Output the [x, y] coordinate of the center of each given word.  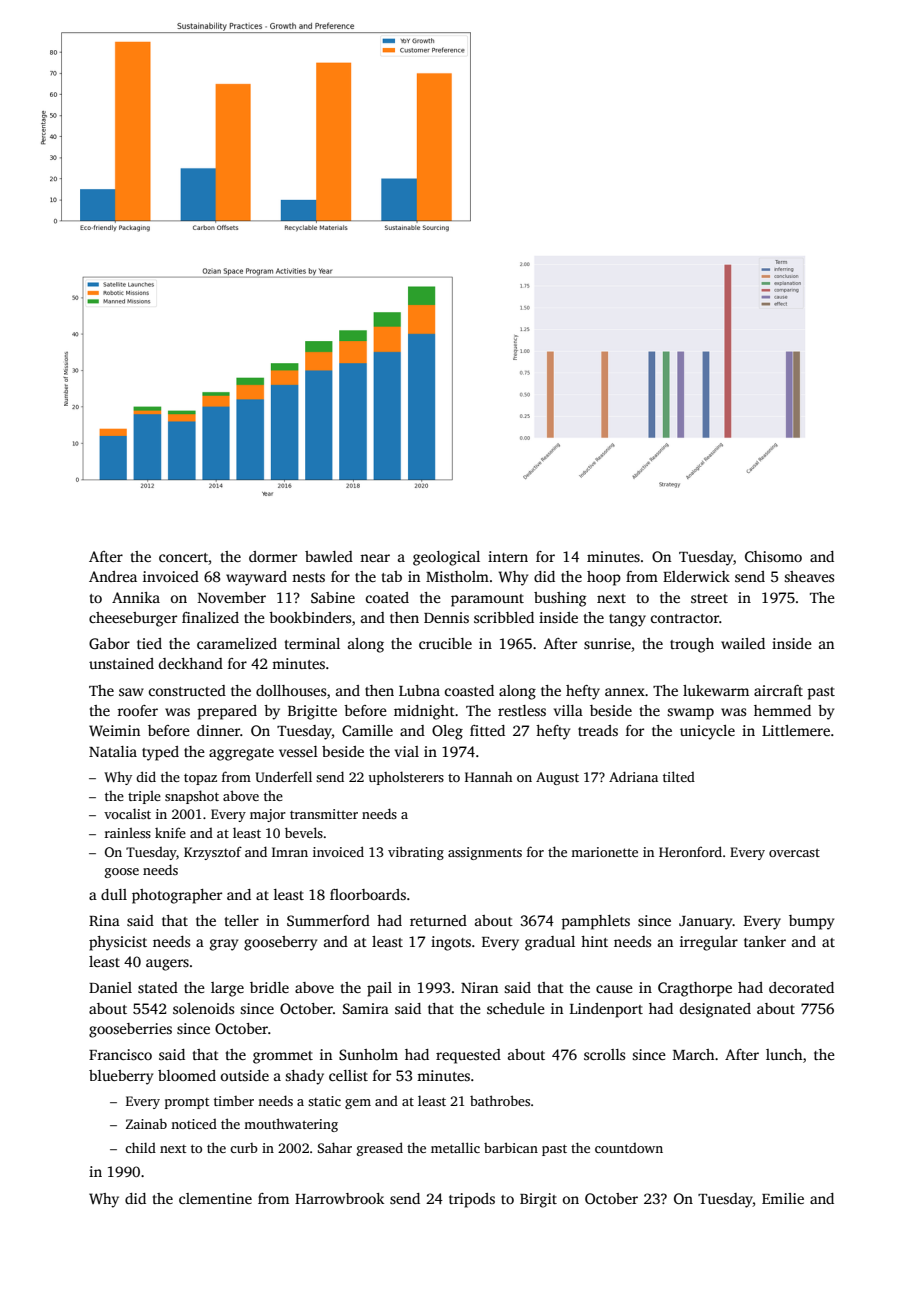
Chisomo [773, 556]
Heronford [690, 851]
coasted [469, 690]
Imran [290, 852]
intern [508, 556]
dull [114, 894]
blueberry [121, 1077]
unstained [121, 663]
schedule [516, 1008]
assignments [485, 853]
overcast [794, 852]
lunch [784, 1054]
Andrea [113, 576]
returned [438, 920]
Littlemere [796, 730]
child [140, 1147]
